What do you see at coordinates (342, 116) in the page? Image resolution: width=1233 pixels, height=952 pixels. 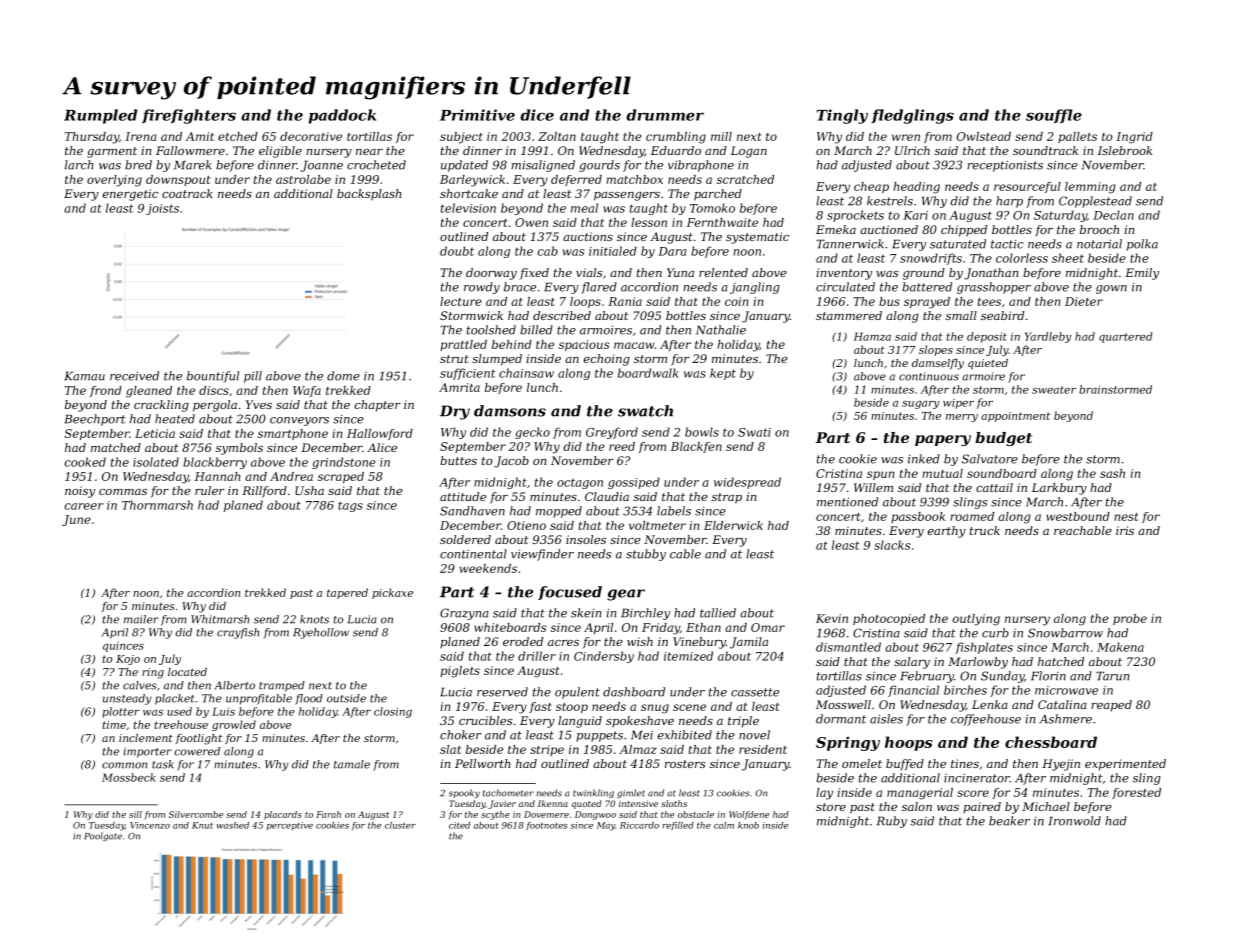 I see `paddock` at bounding box center [342, 116].
